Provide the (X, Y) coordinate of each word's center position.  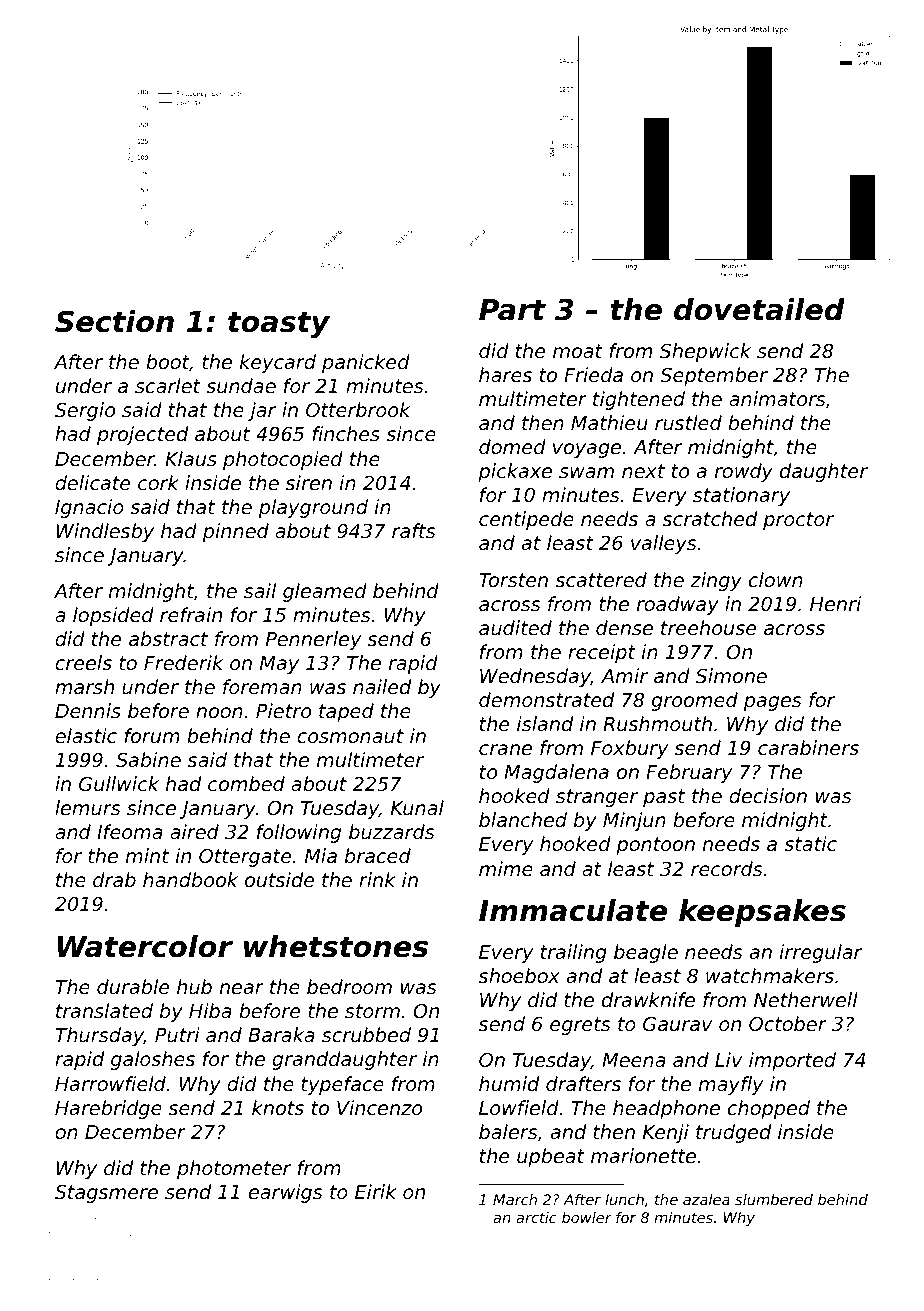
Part (512, 310)
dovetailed (759, 309)
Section (114, 321)
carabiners (808, 747)
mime (506, 868)
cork (158, 482)
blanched (523, 819)
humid (509, 1083)
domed (512, 446)
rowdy (744, 472)
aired (194, 831)
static (810, 843)
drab (114, 879)
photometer (234, 1169)
